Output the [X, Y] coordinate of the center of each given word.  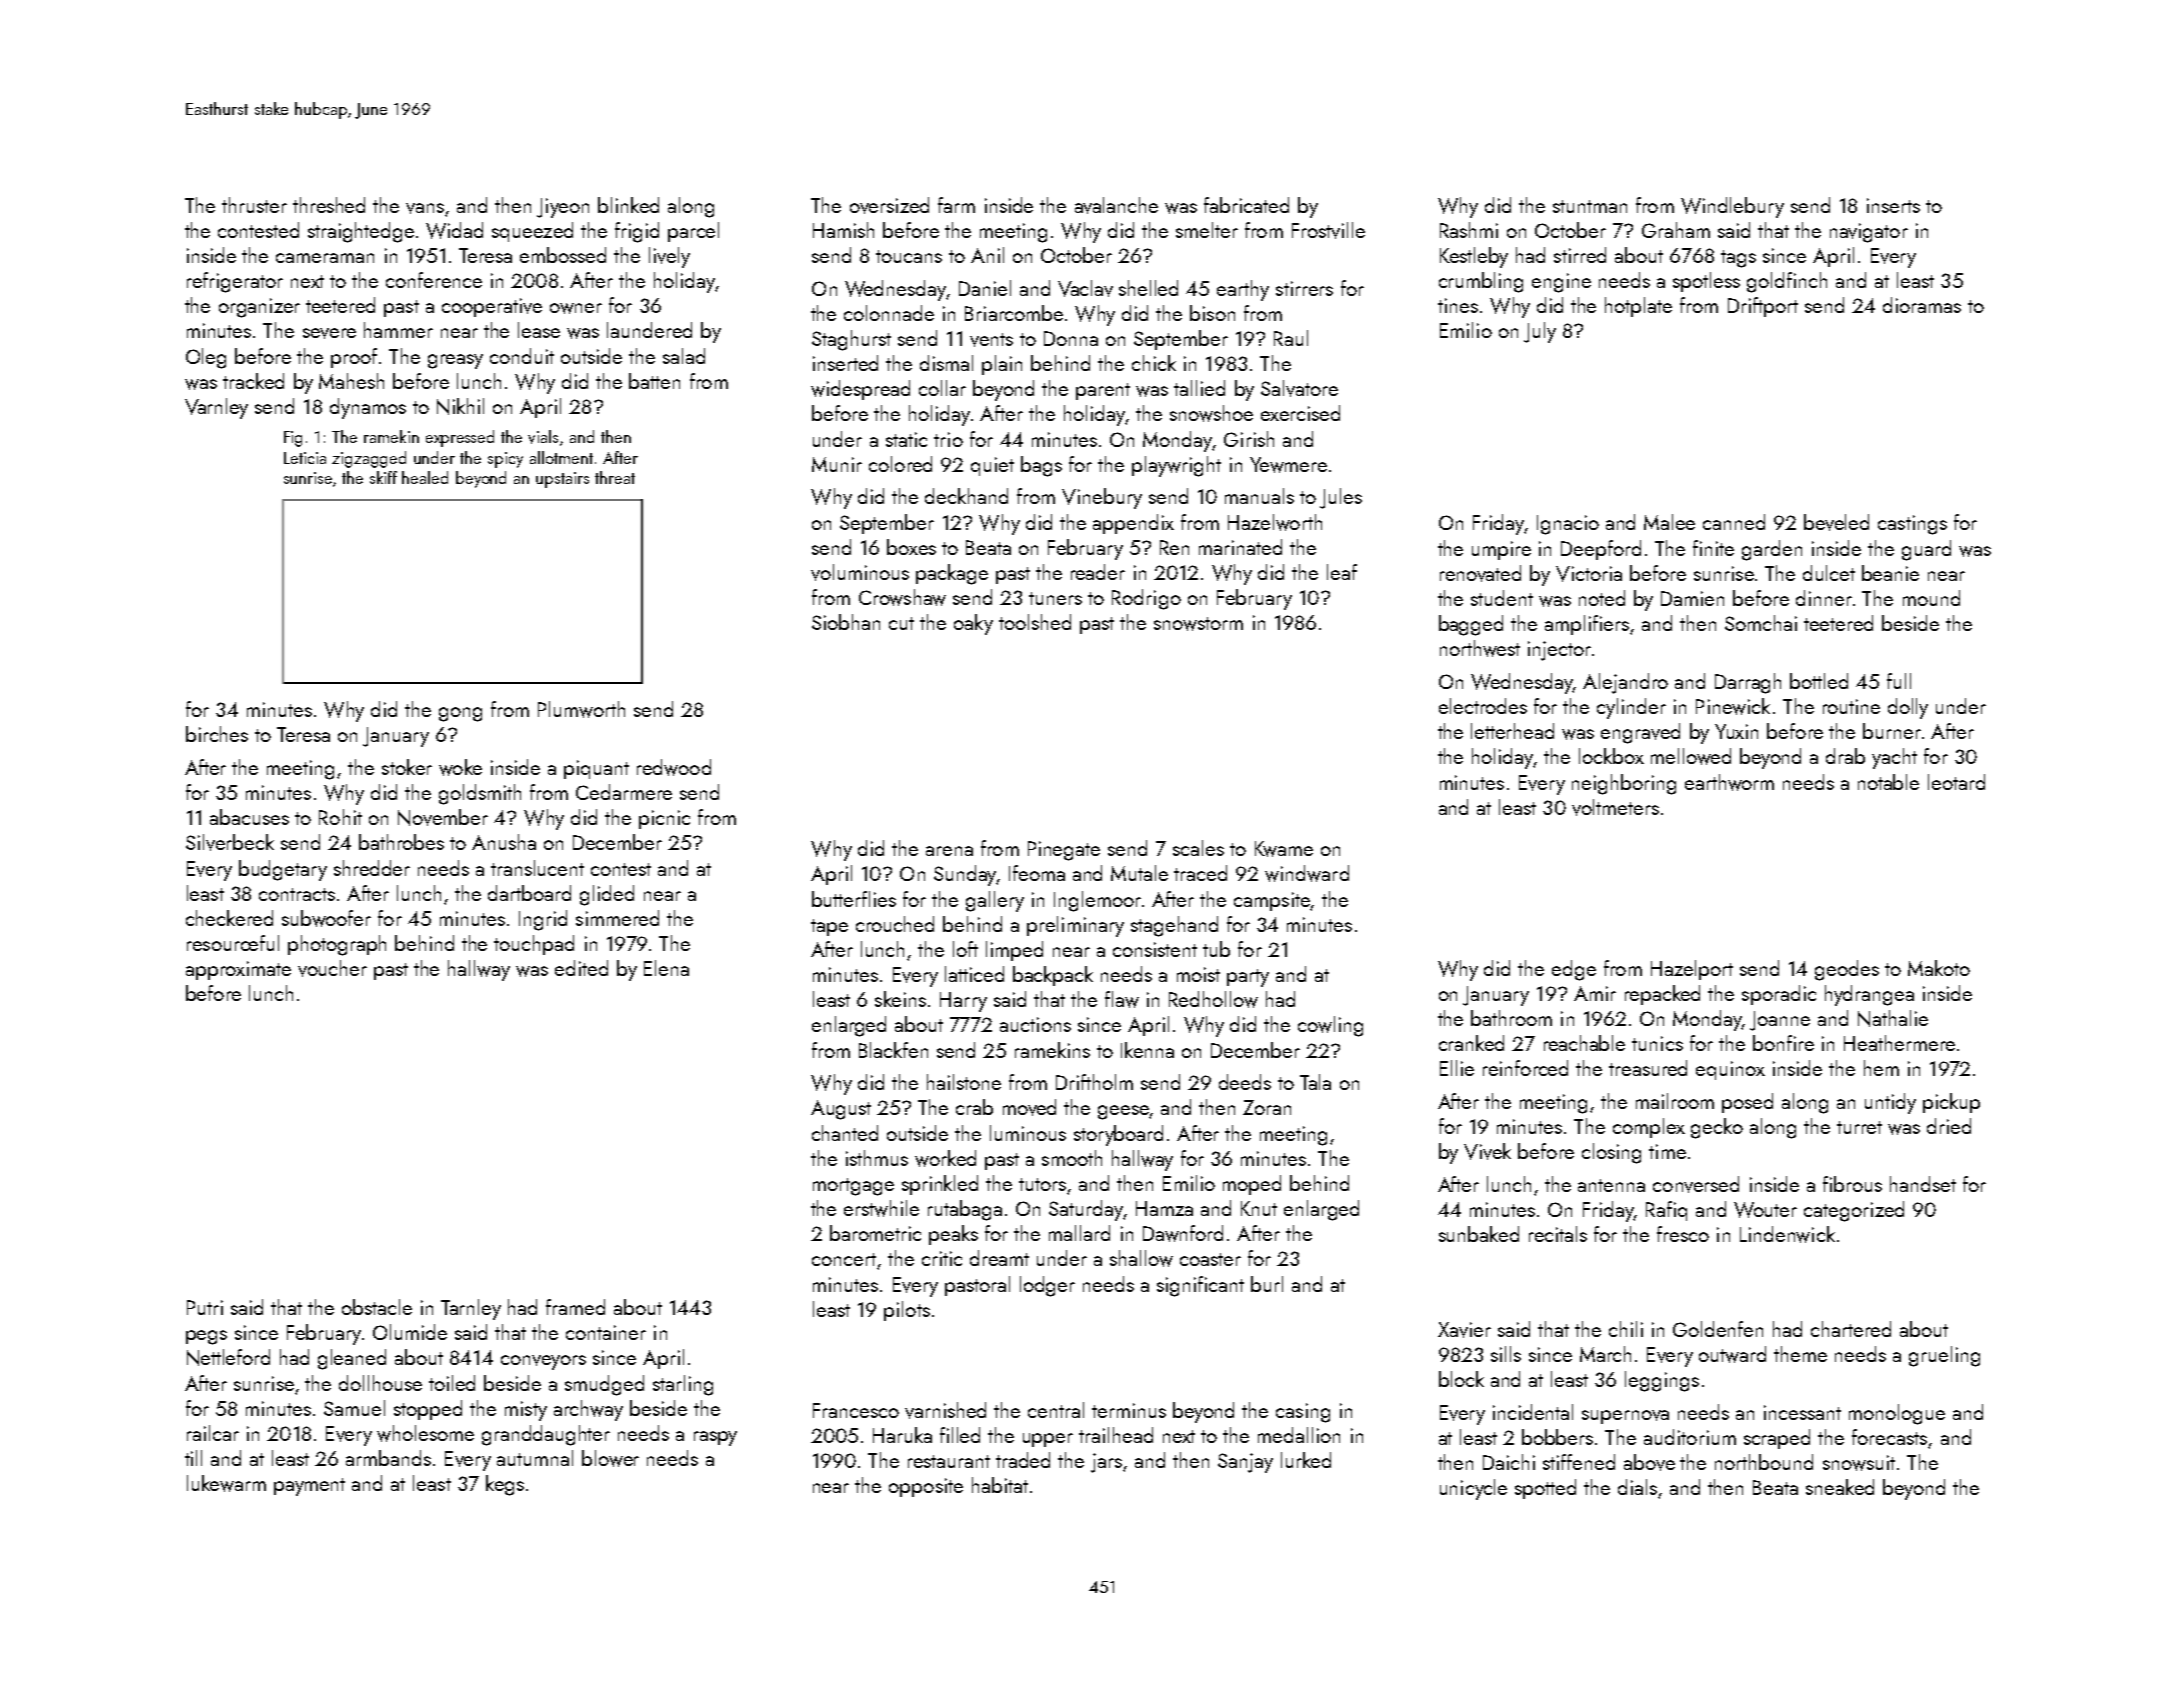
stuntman [1590, 206]
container [606, 1332]
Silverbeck [230, 842]
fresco [1683, 1234]
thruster [254, 205]
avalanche [1116, 205]
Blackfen [893, 1050]
